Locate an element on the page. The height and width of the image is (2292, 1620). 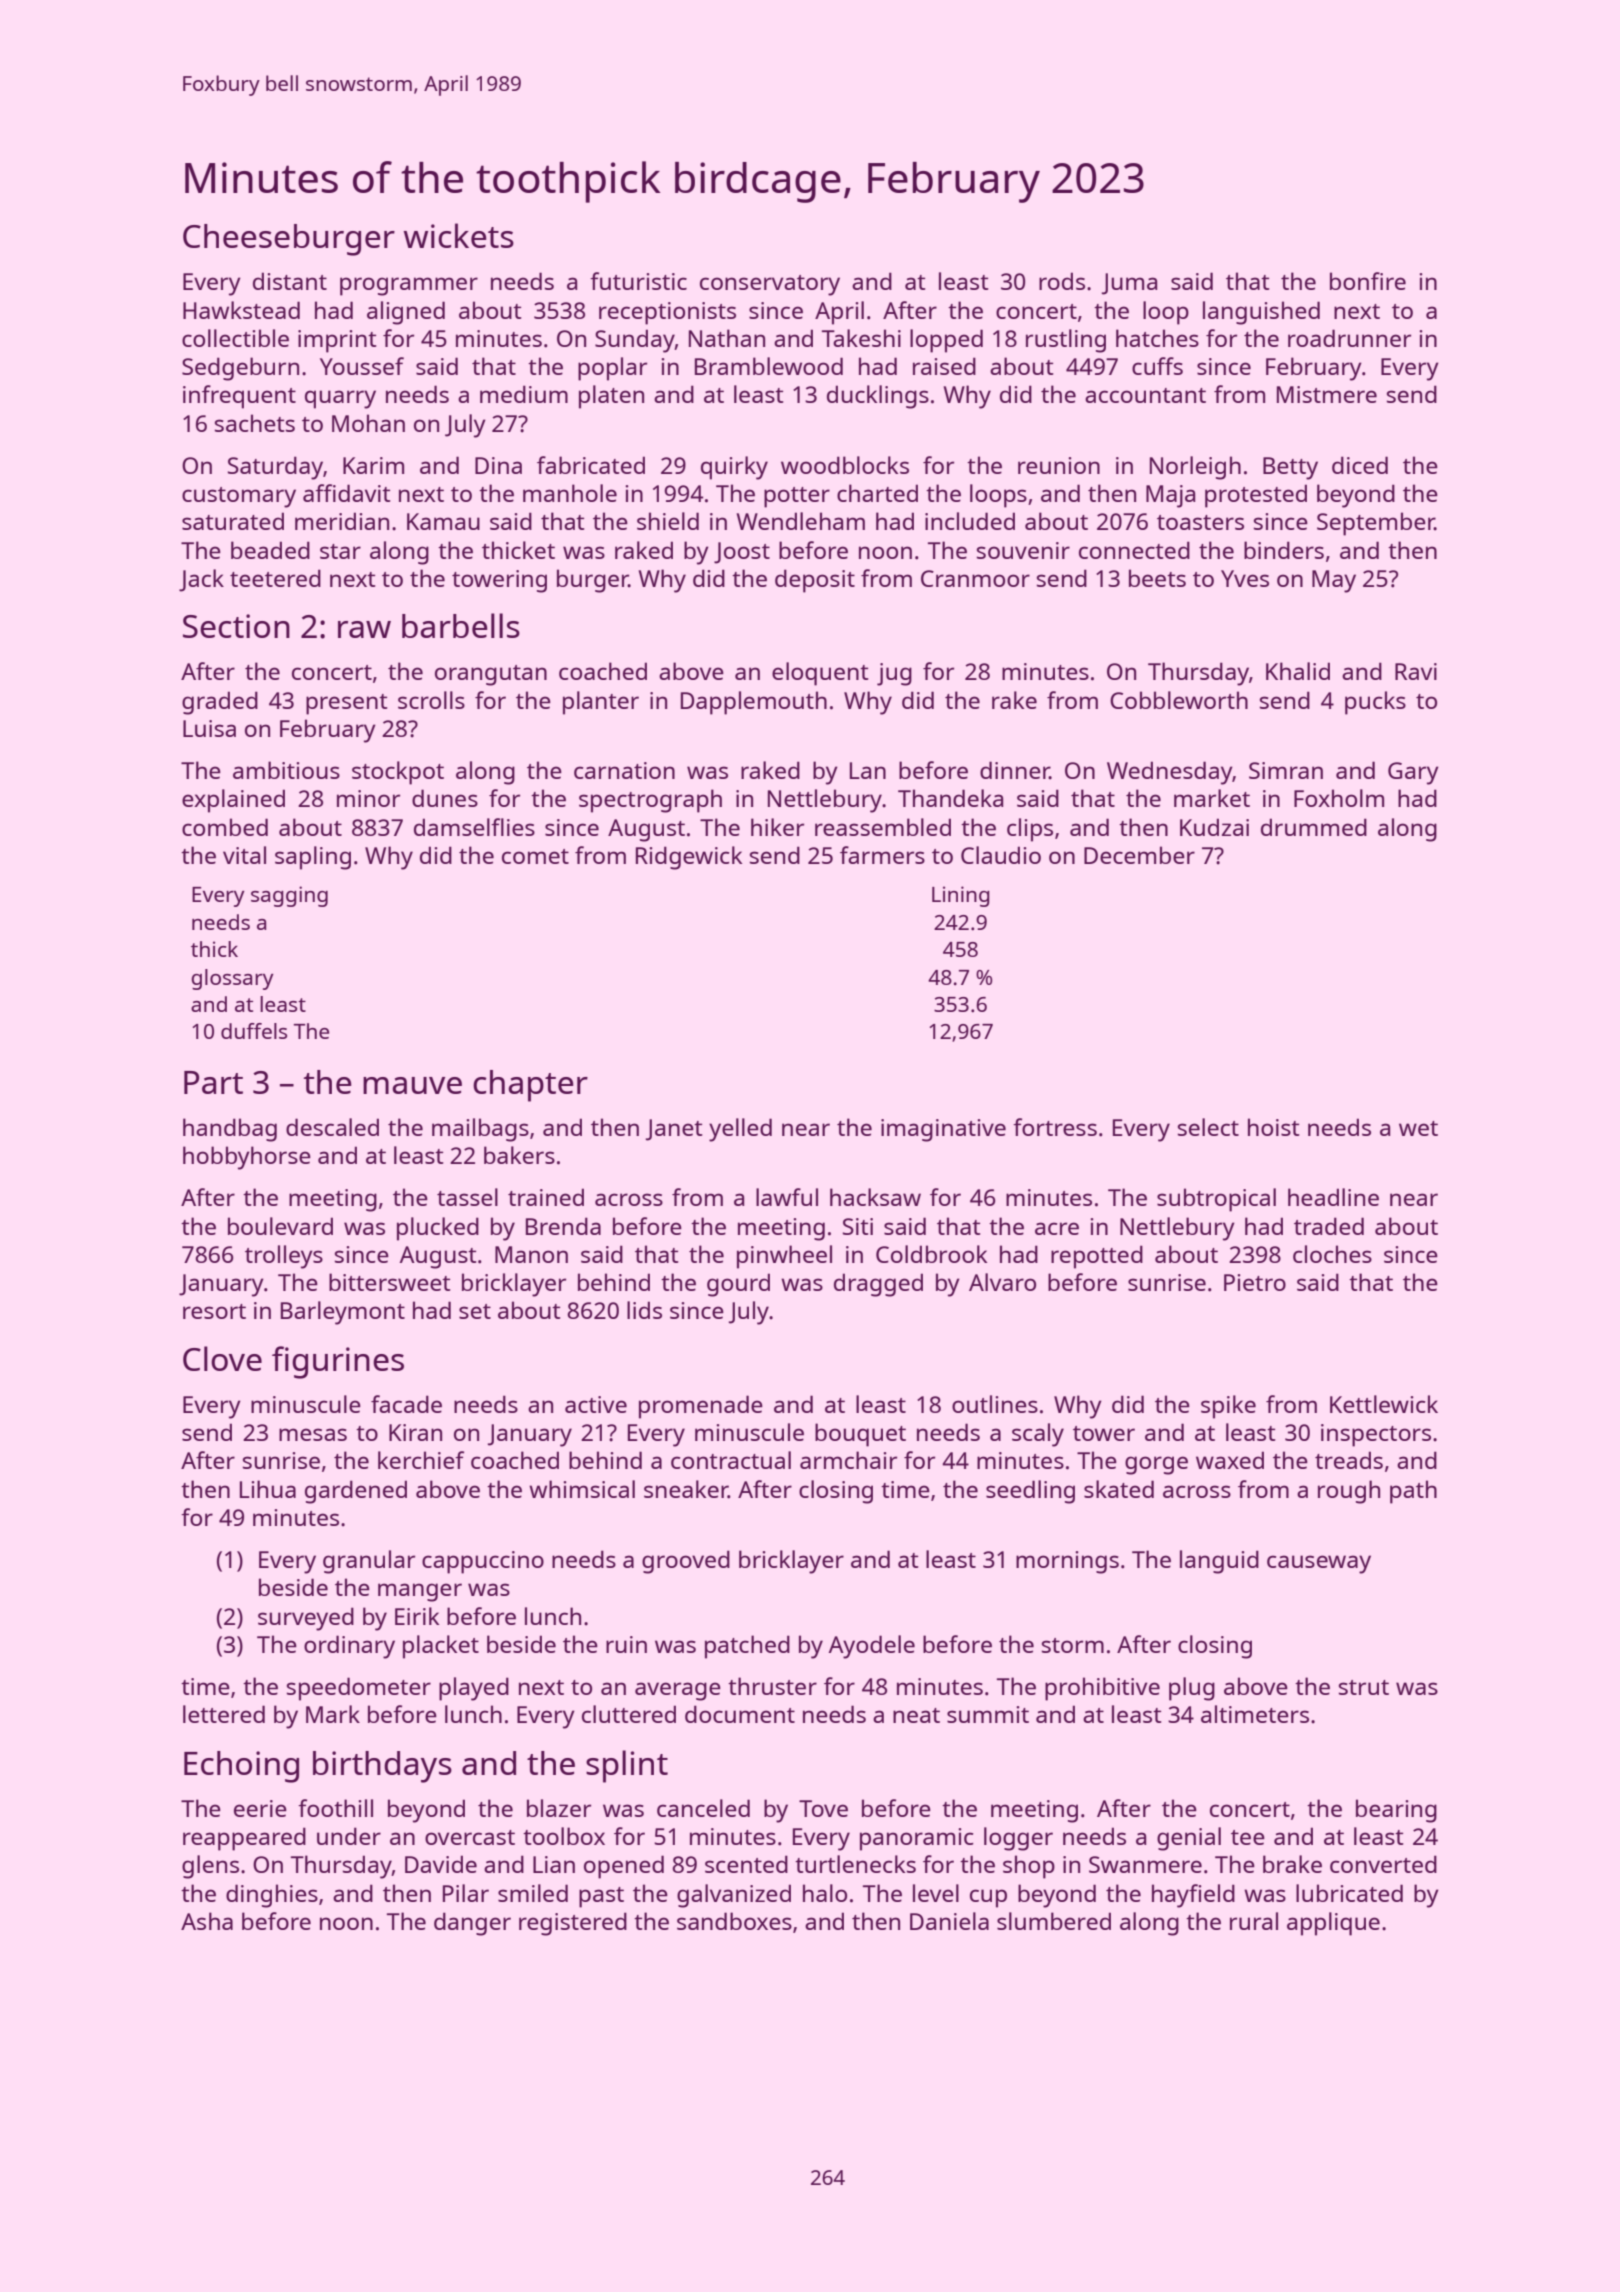
bonfire is located at coordinates (1368, 281).
